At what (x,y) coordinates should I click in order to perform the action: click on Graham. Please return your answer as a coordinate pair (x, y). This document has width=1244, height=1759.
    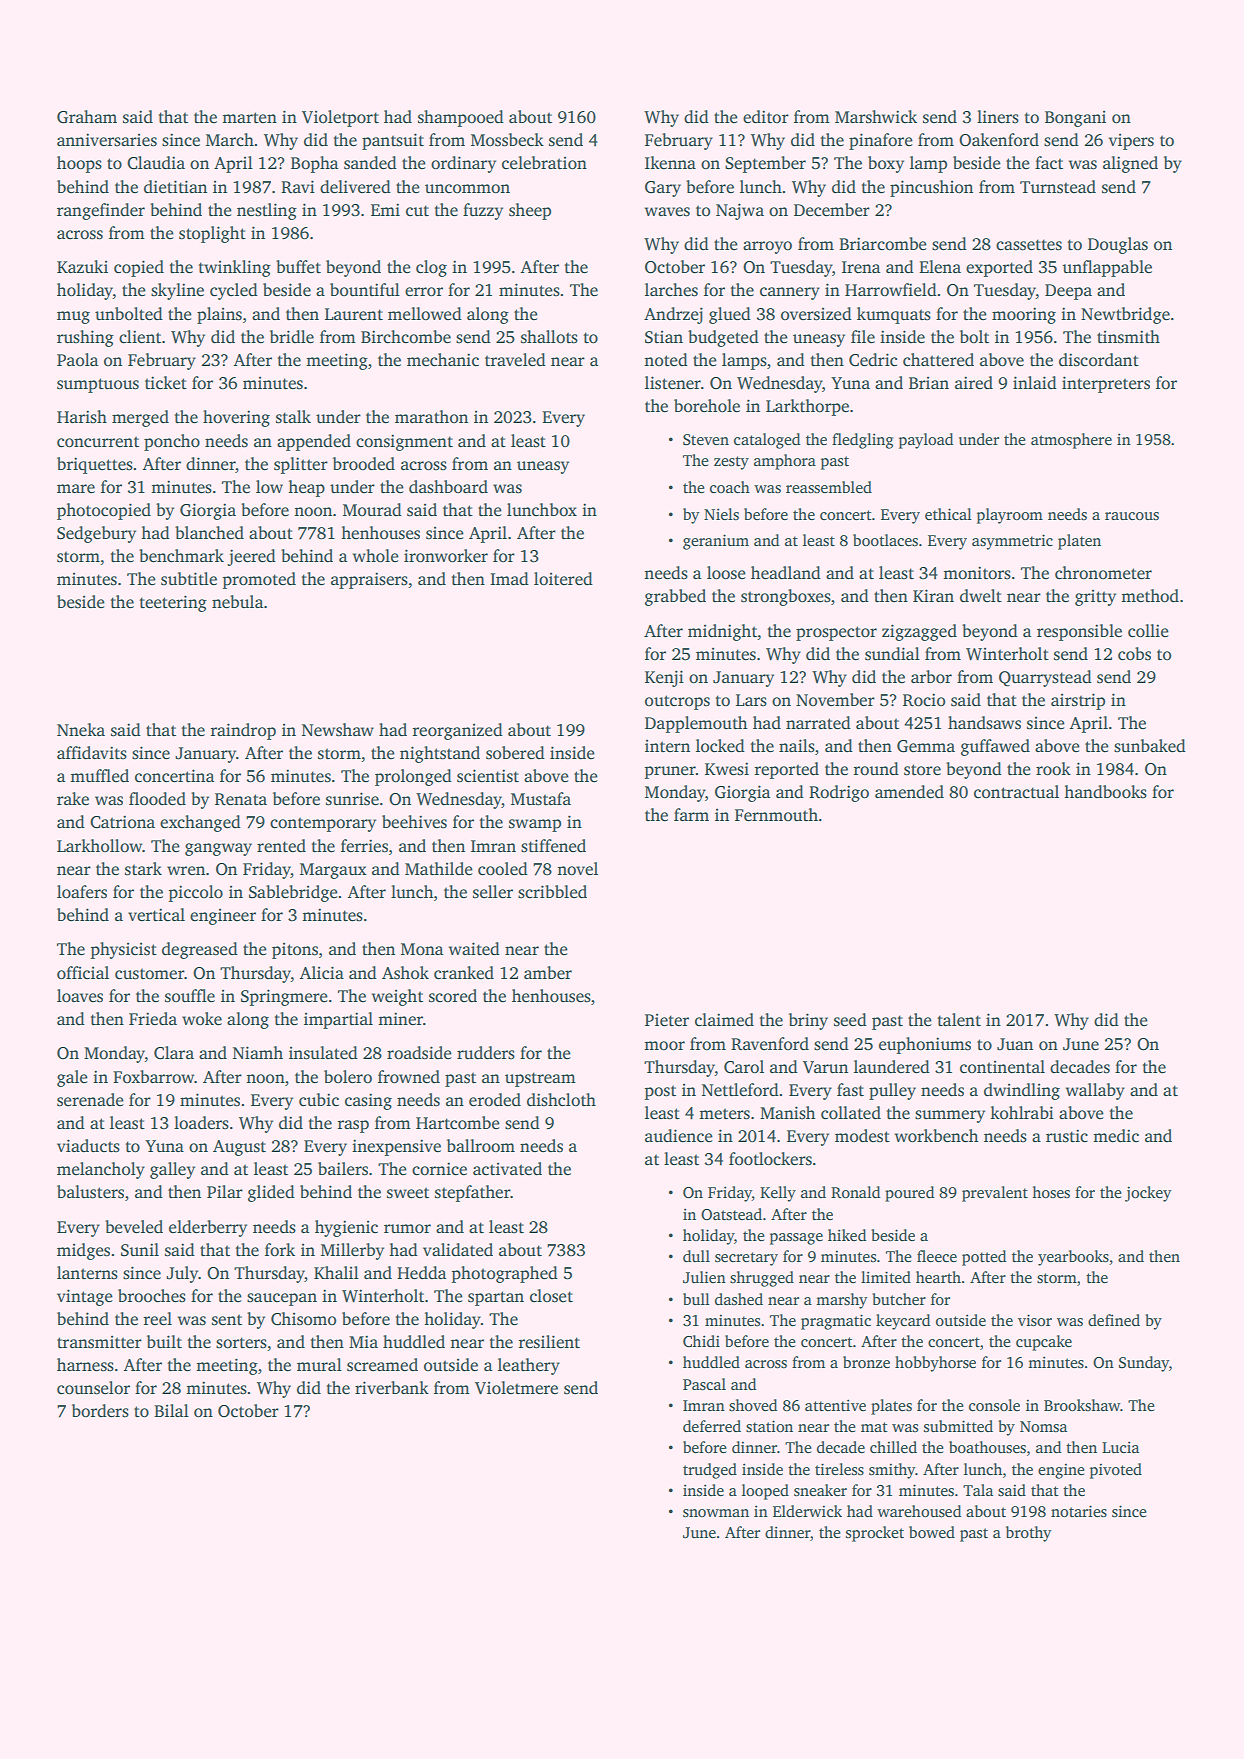
    Looking at the image, I should click on (87, 117).
